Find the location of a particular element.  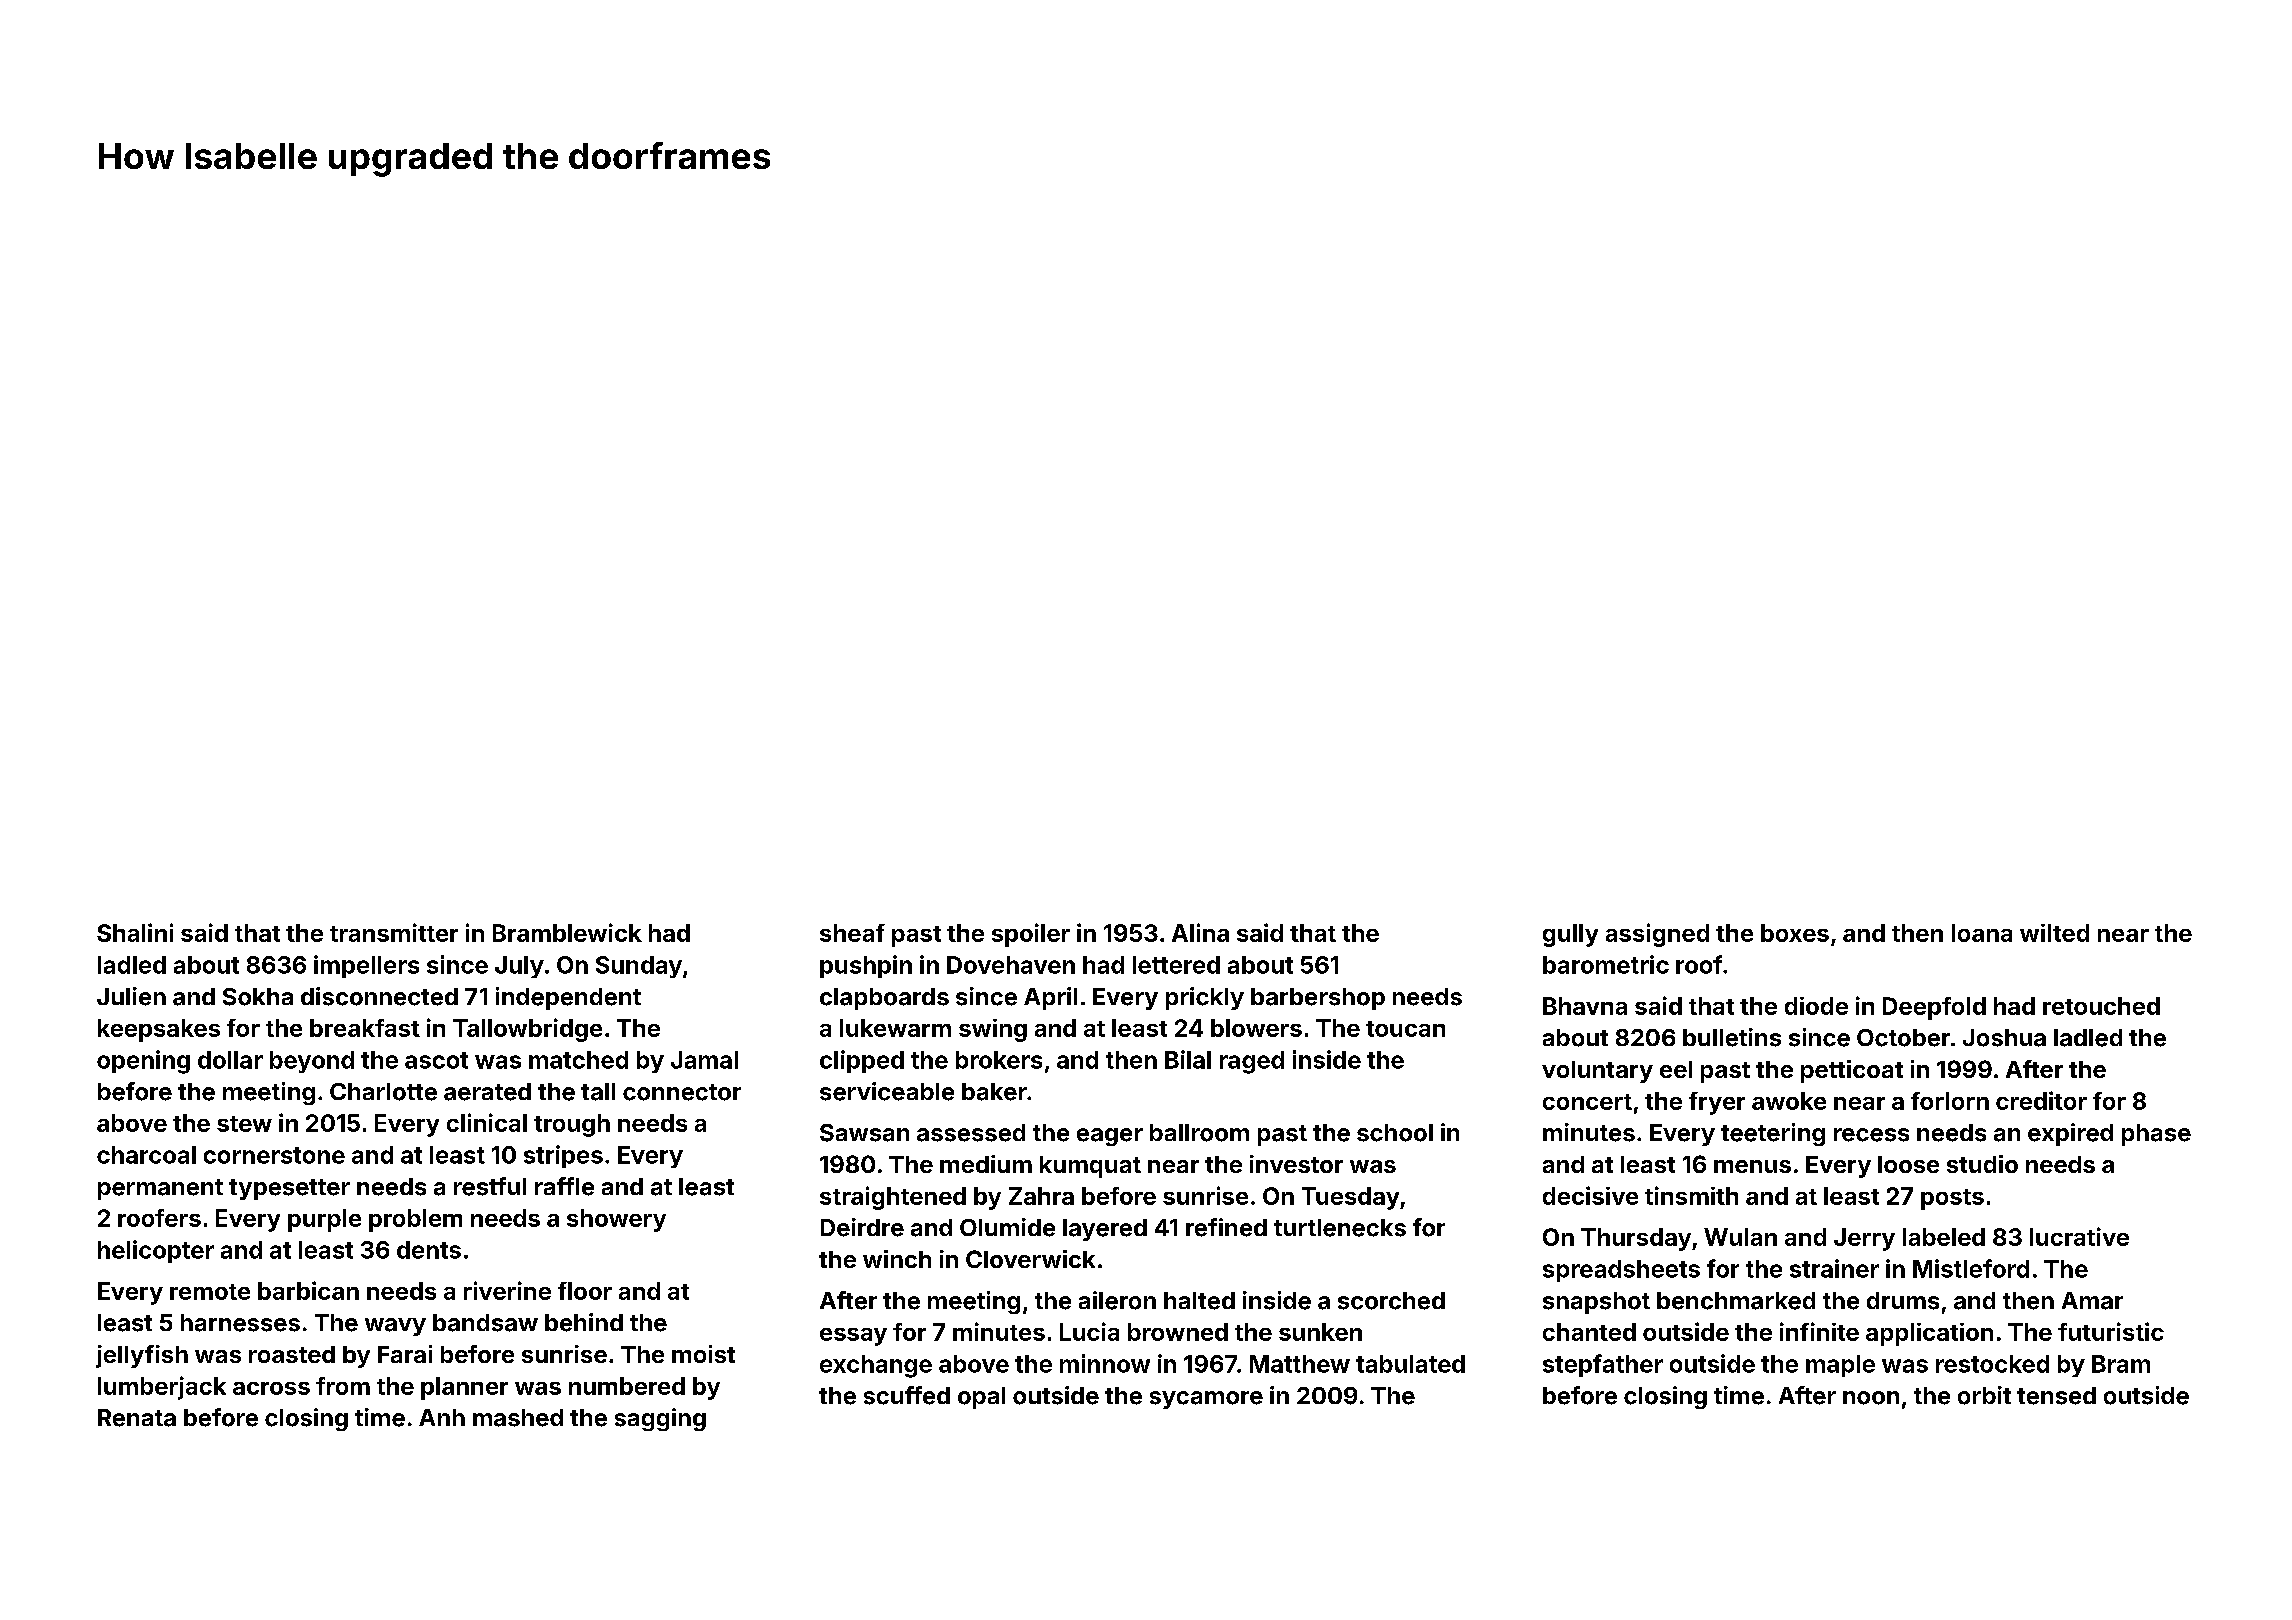

independent is located at coordinates (568, 998).
